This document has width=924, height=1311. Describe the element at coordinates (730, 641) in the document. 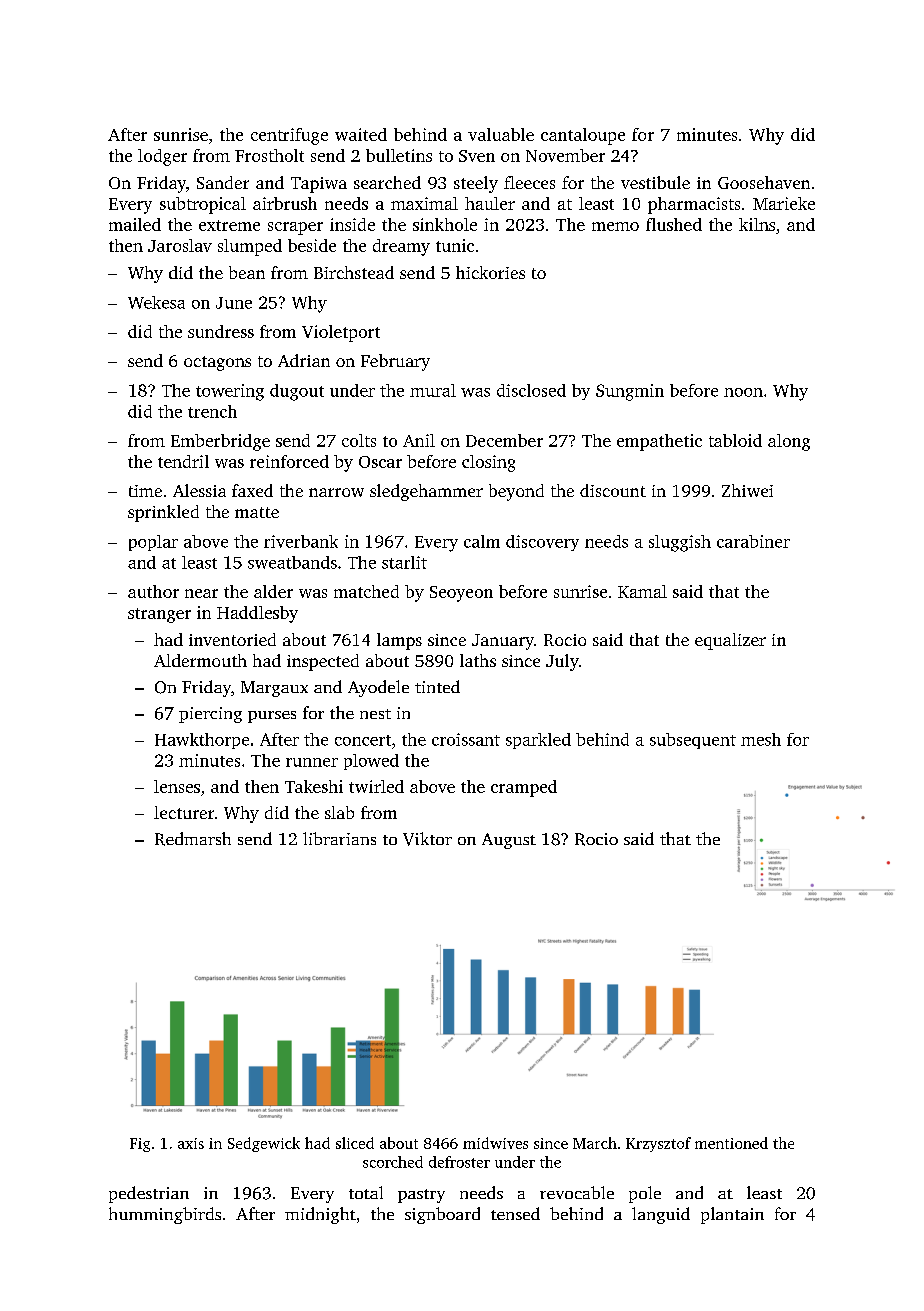

I see `equalizer` at that location.
